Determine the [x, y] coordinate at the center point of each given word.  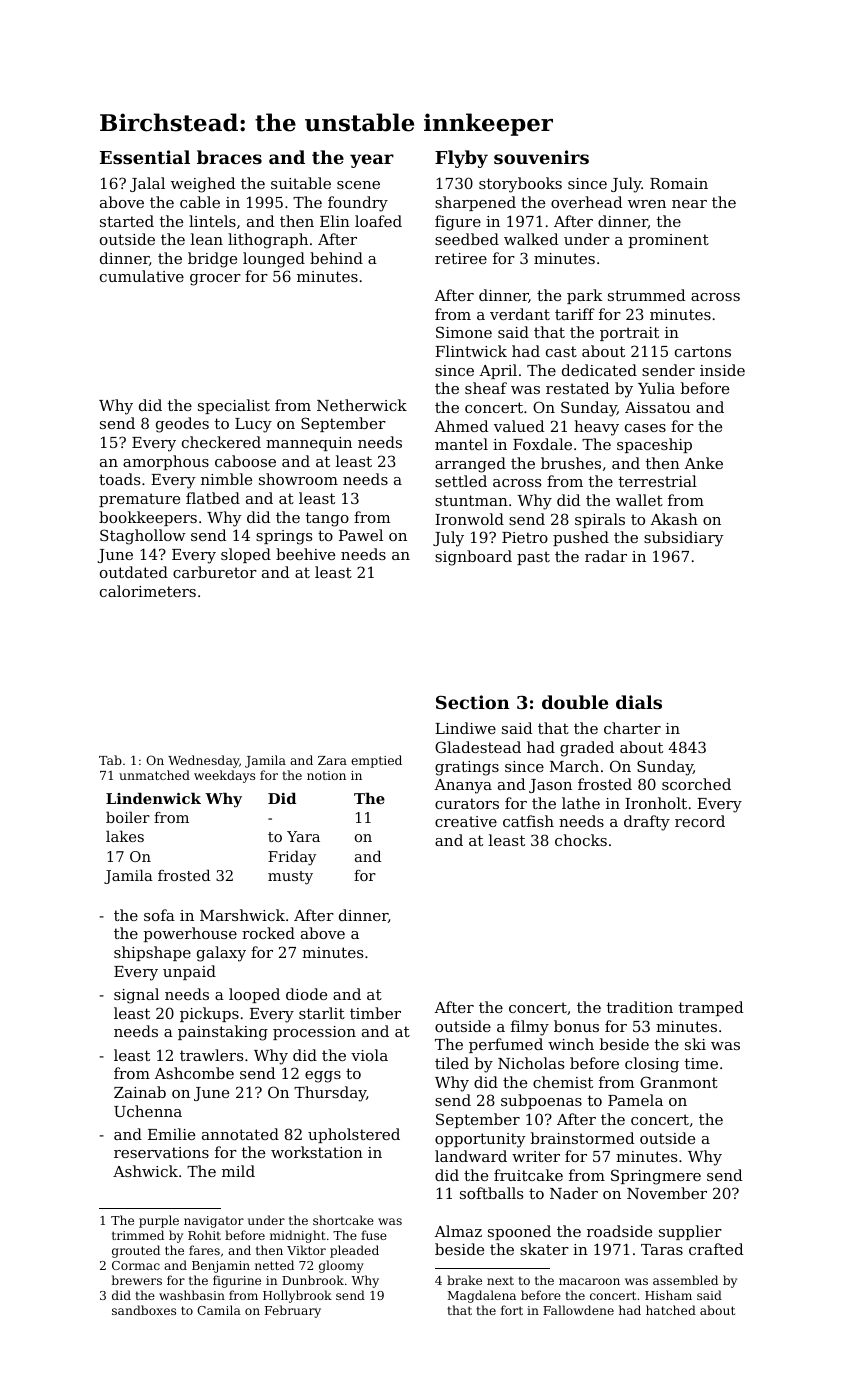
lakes [125, 836]
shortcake [343, 1220]
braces [229, 157]
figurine [237, 1281]
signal [136, 996]
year [372, 161]
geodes [182, 425]
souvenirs [541, 157]
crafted [716, 1249]
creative [466, 821]
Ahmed [461, 426]
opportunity [480, 1140]
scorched [696, 784]
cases [645, 428]
